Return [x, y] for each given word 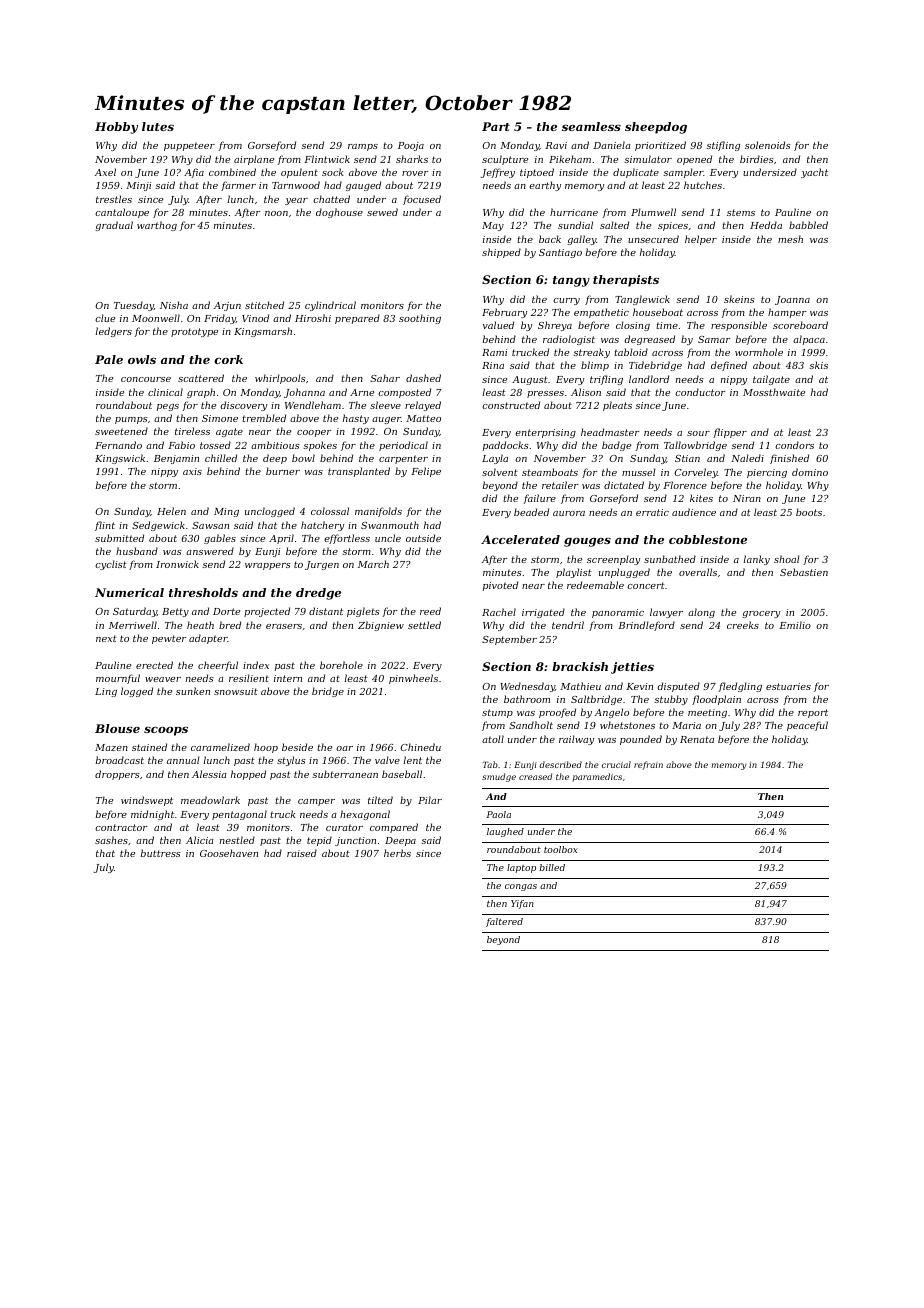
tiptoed [537, 173]
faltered [504, 922]
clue [105, 318]
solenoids [768, 145]
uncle [388, 538]
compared [394, 828]
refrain [648, 765]
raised [302, 853]
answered [210, 551]
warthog [157, 226]
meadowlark [210, 800]
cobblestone [708, 539]
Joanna [792, 300]
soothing [420, 319]
